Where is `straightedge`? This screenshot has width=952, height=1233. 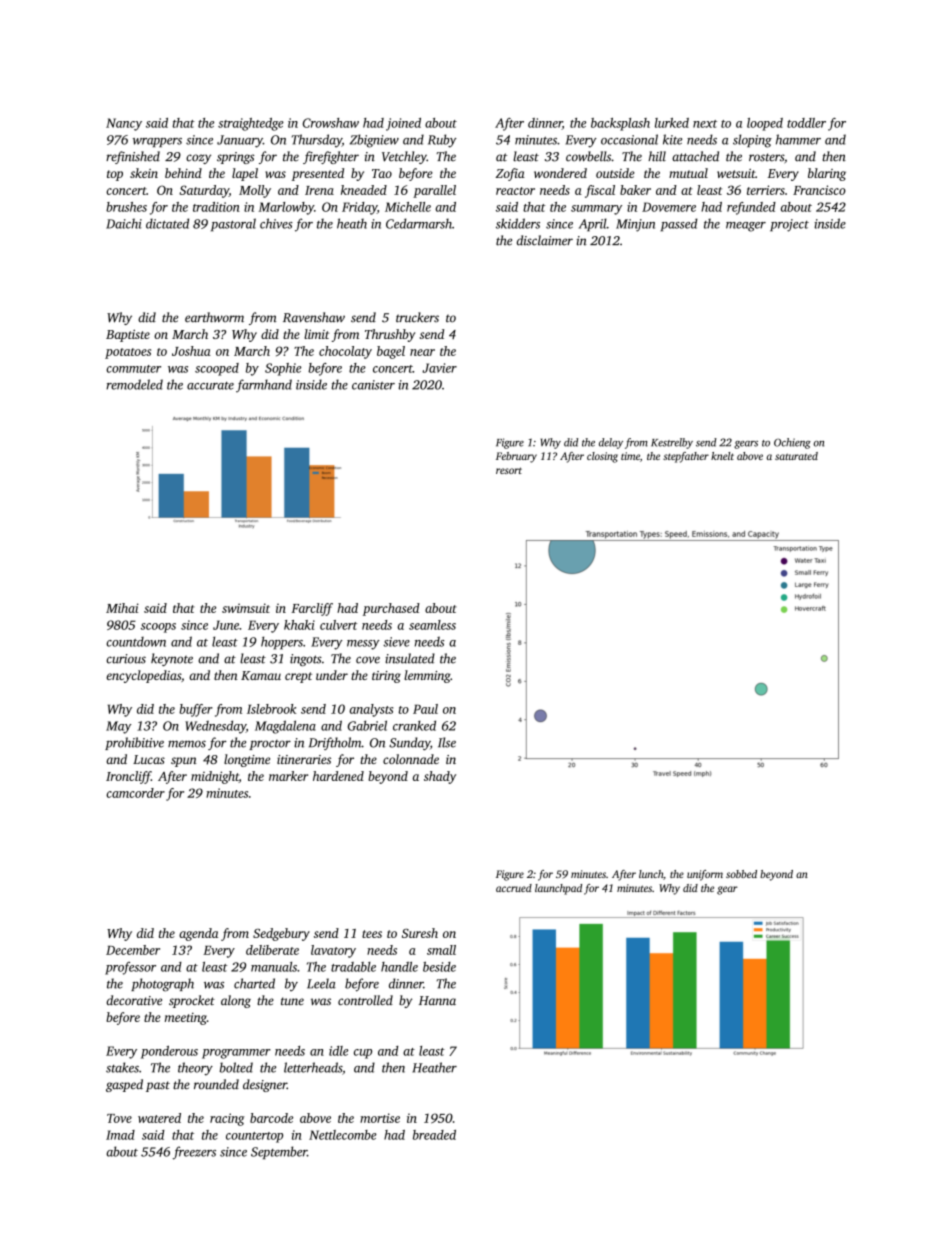
straightedge is located at coordinates (251, 124).
